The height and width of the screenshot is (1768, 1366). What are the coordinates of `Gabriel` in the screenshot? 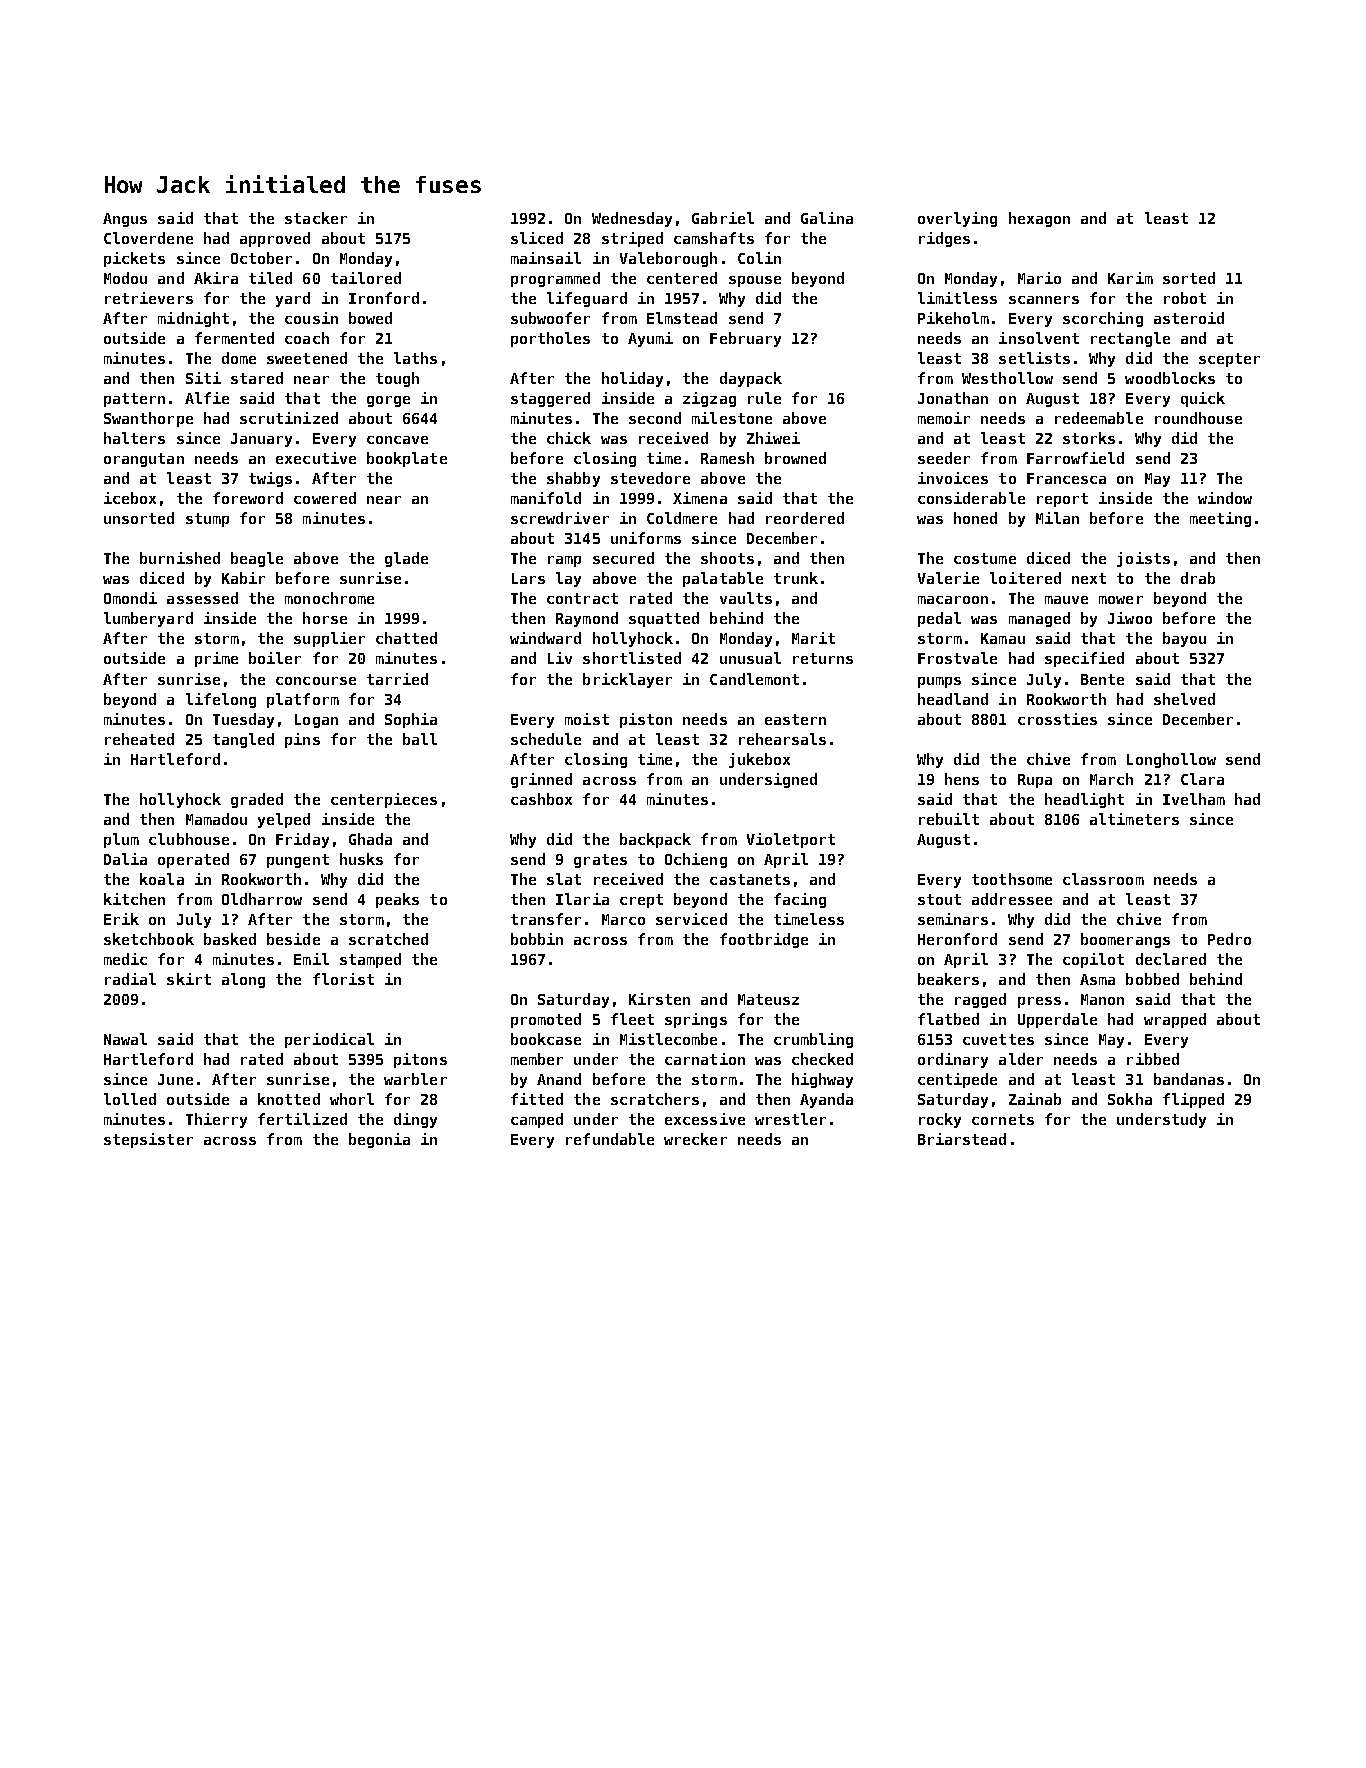 It's located at (723, 218).
